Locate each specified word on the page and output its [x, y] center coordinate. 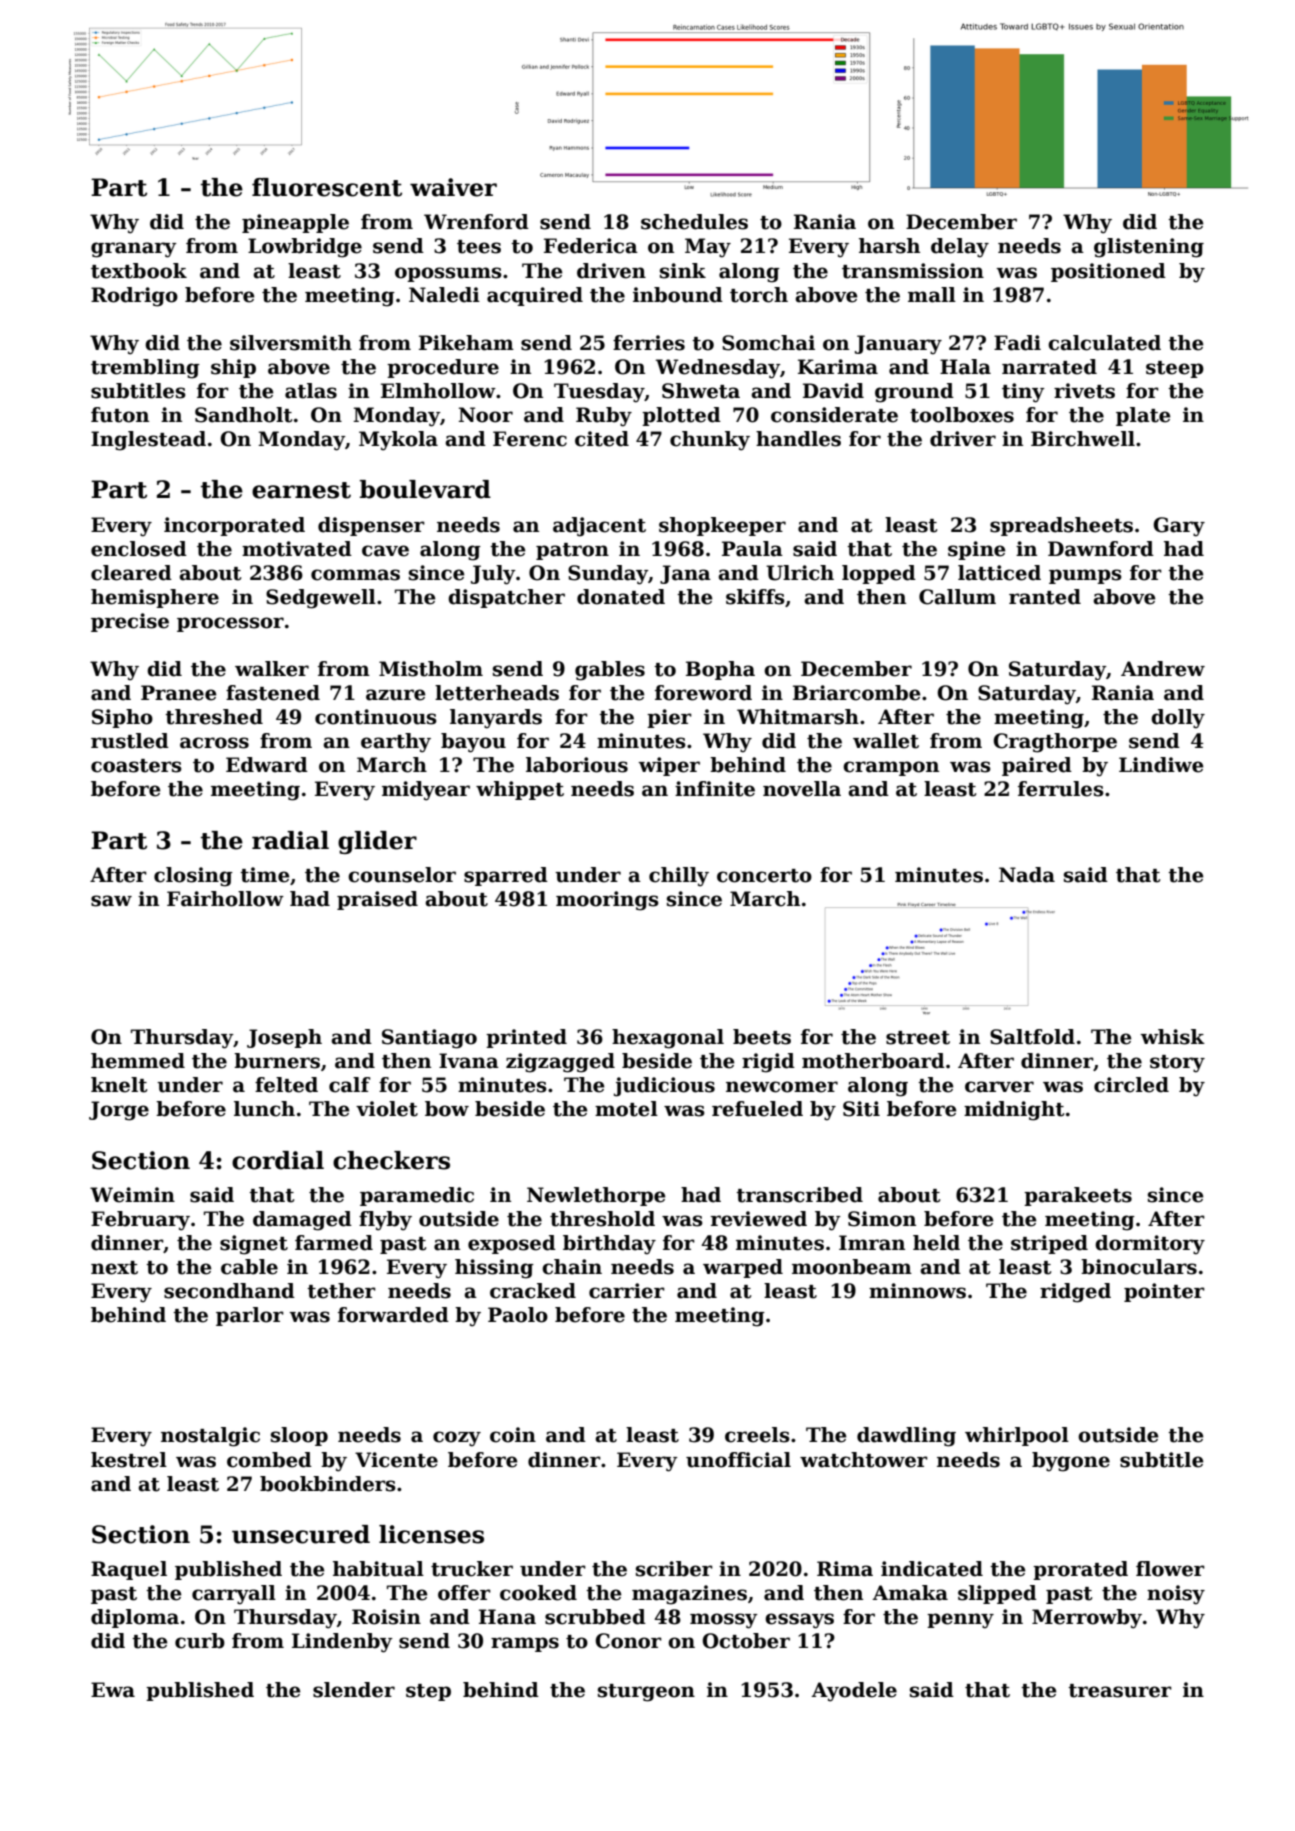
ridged [1075, 1293]
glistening [1149, 248]
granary [134, 250]
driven [611, 271]
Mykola [398, 441]
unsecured [301, 1534]
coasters [136, 766]
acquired [535, 296]
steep [1175, 369]
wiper [669, 766]
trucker [472, 1569]
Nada [1027, 875]
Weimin [132, 1195]
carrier [627, 1291]
